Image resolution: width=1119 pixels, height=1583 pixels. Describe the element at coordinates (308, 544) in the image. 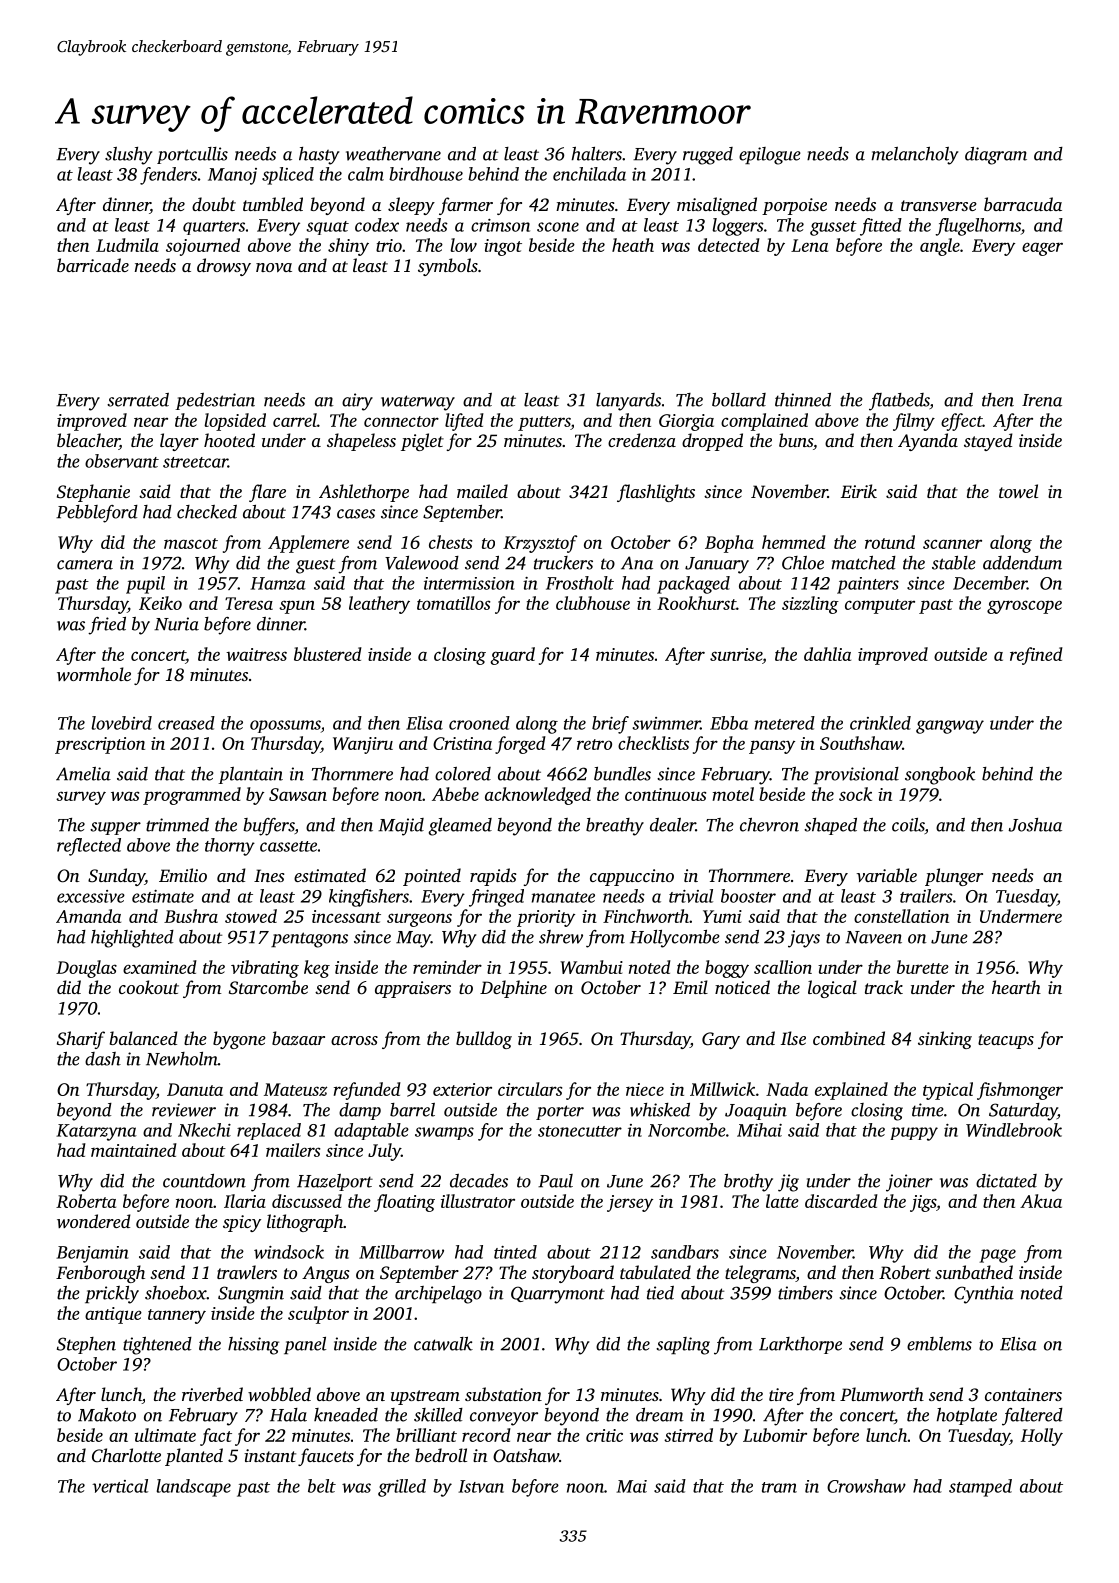

I see `Applemere` at that location.
